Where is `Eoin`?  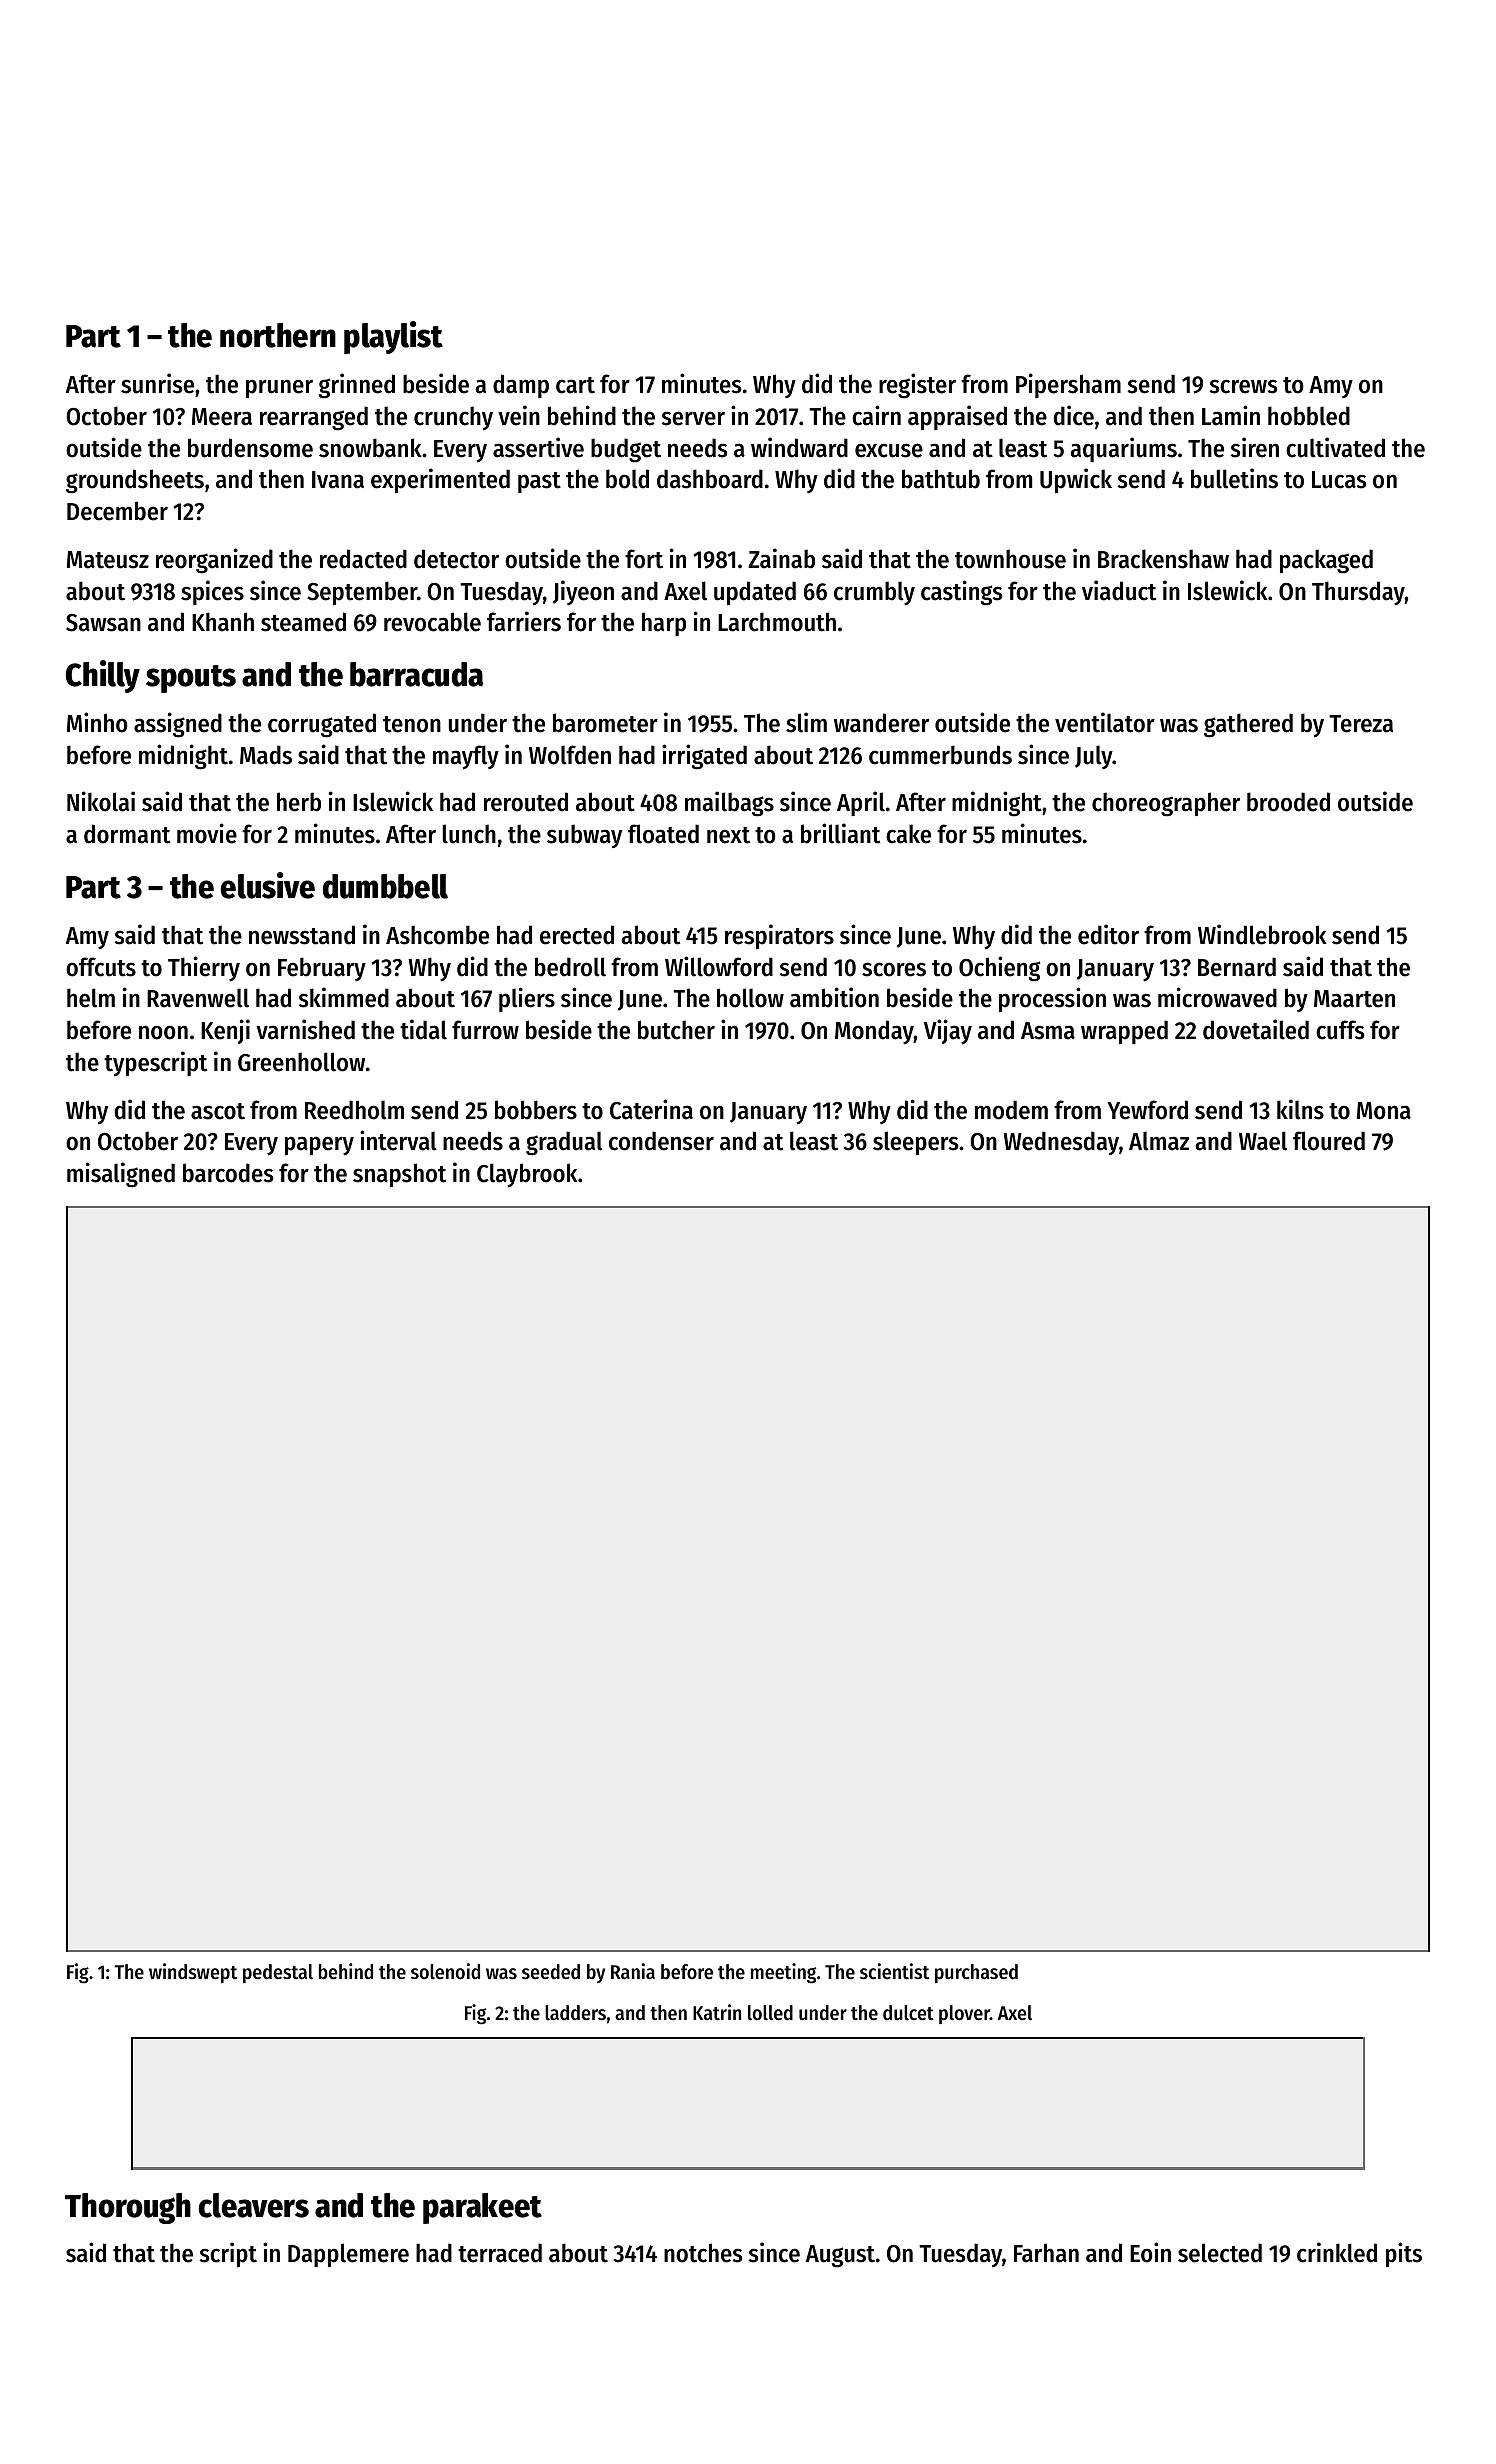 Eoin is located at coordinates (1150, 2252).
